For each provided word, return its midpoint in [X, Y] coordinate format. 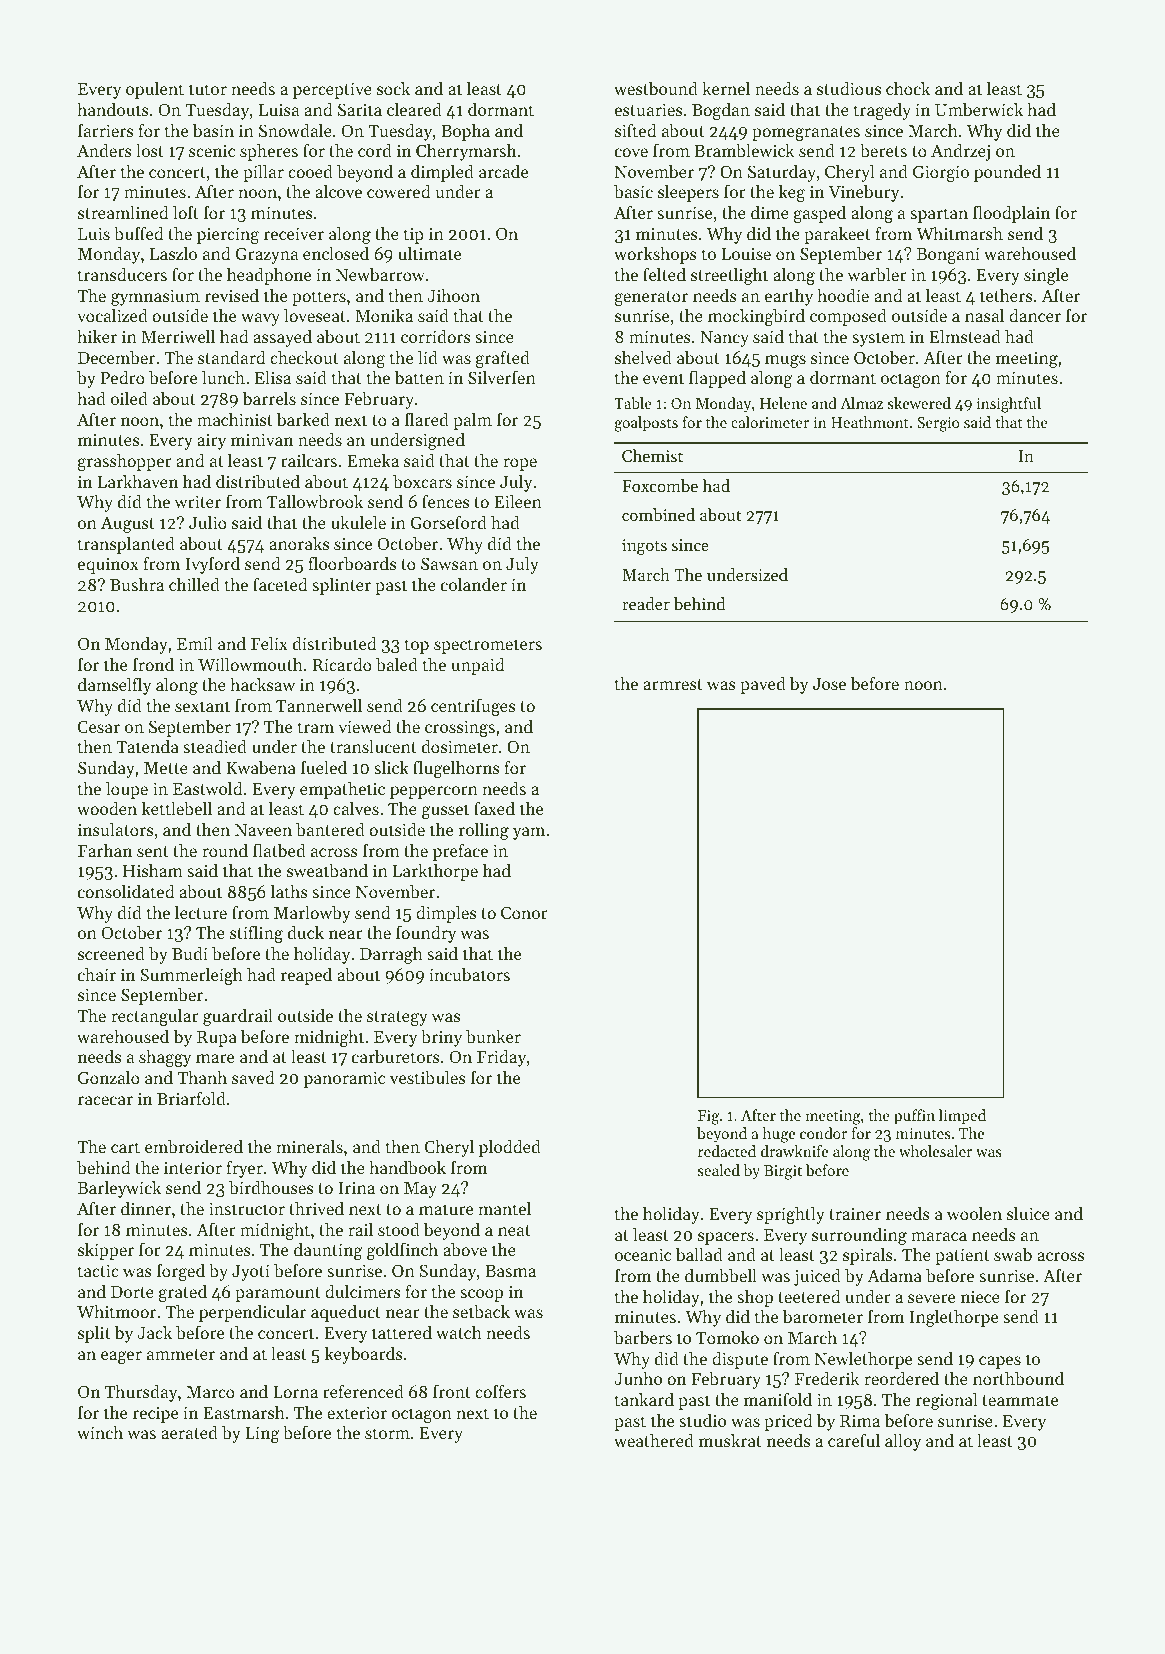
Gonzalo [109, 1077]
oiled [129, 398]
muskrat [730, 1440]
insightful [1008, 405]
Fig [708, 1117]
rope [520, 464]
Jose [829, 684]
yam [529, 833]
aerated [189, 1432]
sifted [635, 130]
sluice [1028, 1213]
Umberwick [979, 109]
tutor [208, 89]
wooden [107, 808]
